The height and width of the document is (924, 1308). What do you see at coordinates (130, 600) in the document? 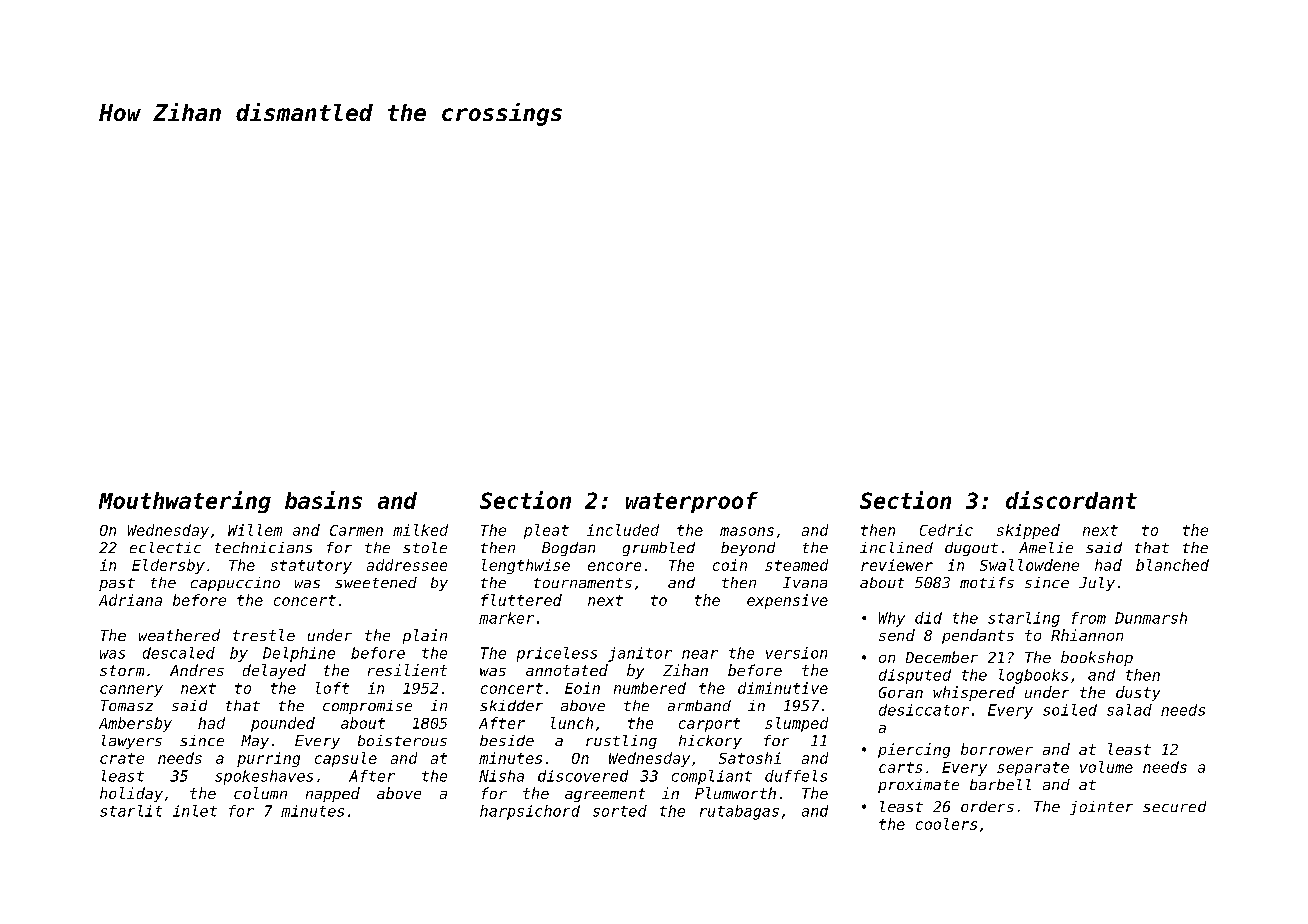
I see `Adriana` at bounding box center [130, 600].
